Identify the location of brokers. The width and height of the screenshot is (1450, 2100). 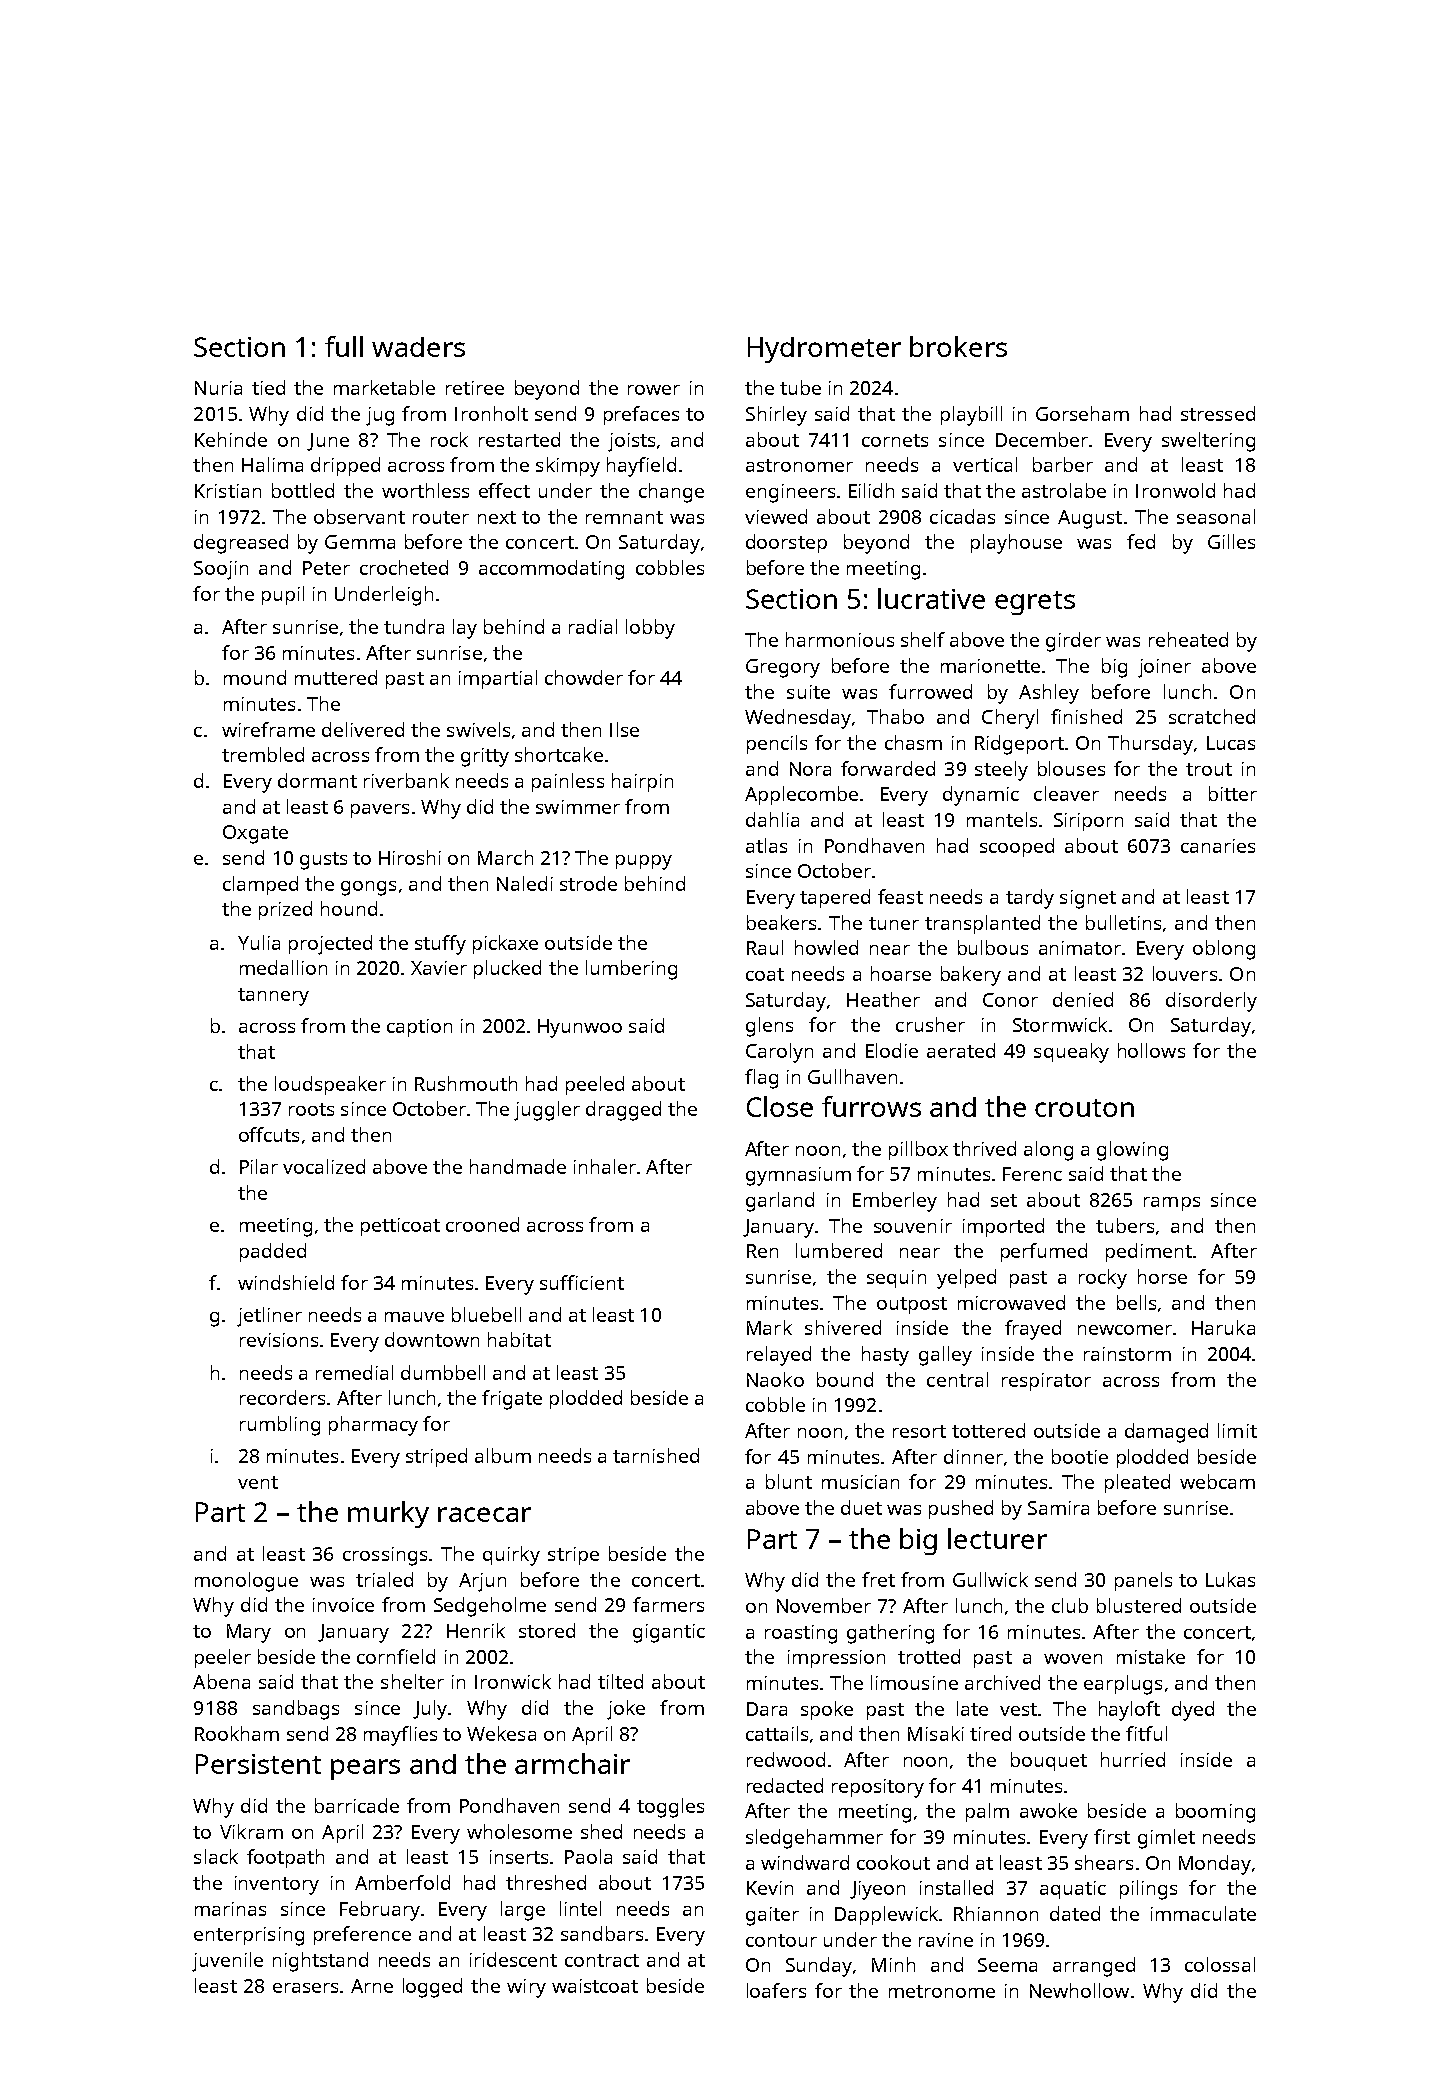
(958, 346).
